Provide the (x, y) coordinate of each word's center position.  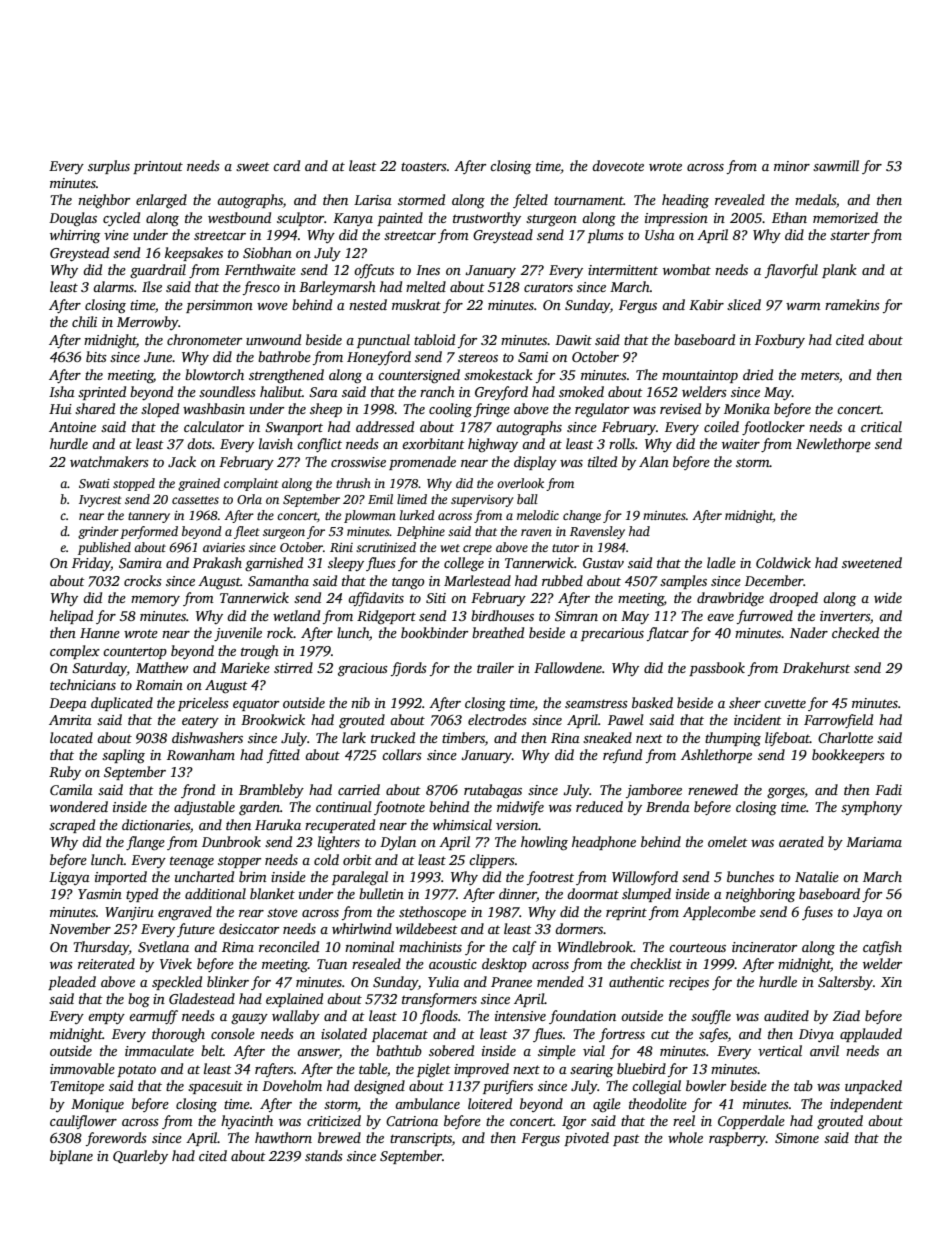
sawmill (836, 165)
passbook (717, 669)
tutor (565, 548)
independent (866, 1105)
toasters (424, 166)
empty (106, 1018)
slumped (646, 895)
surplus (109, 167)
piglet (434, 1070)
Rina (565, 738)
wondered (79, 806)
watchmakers (109, 461)
